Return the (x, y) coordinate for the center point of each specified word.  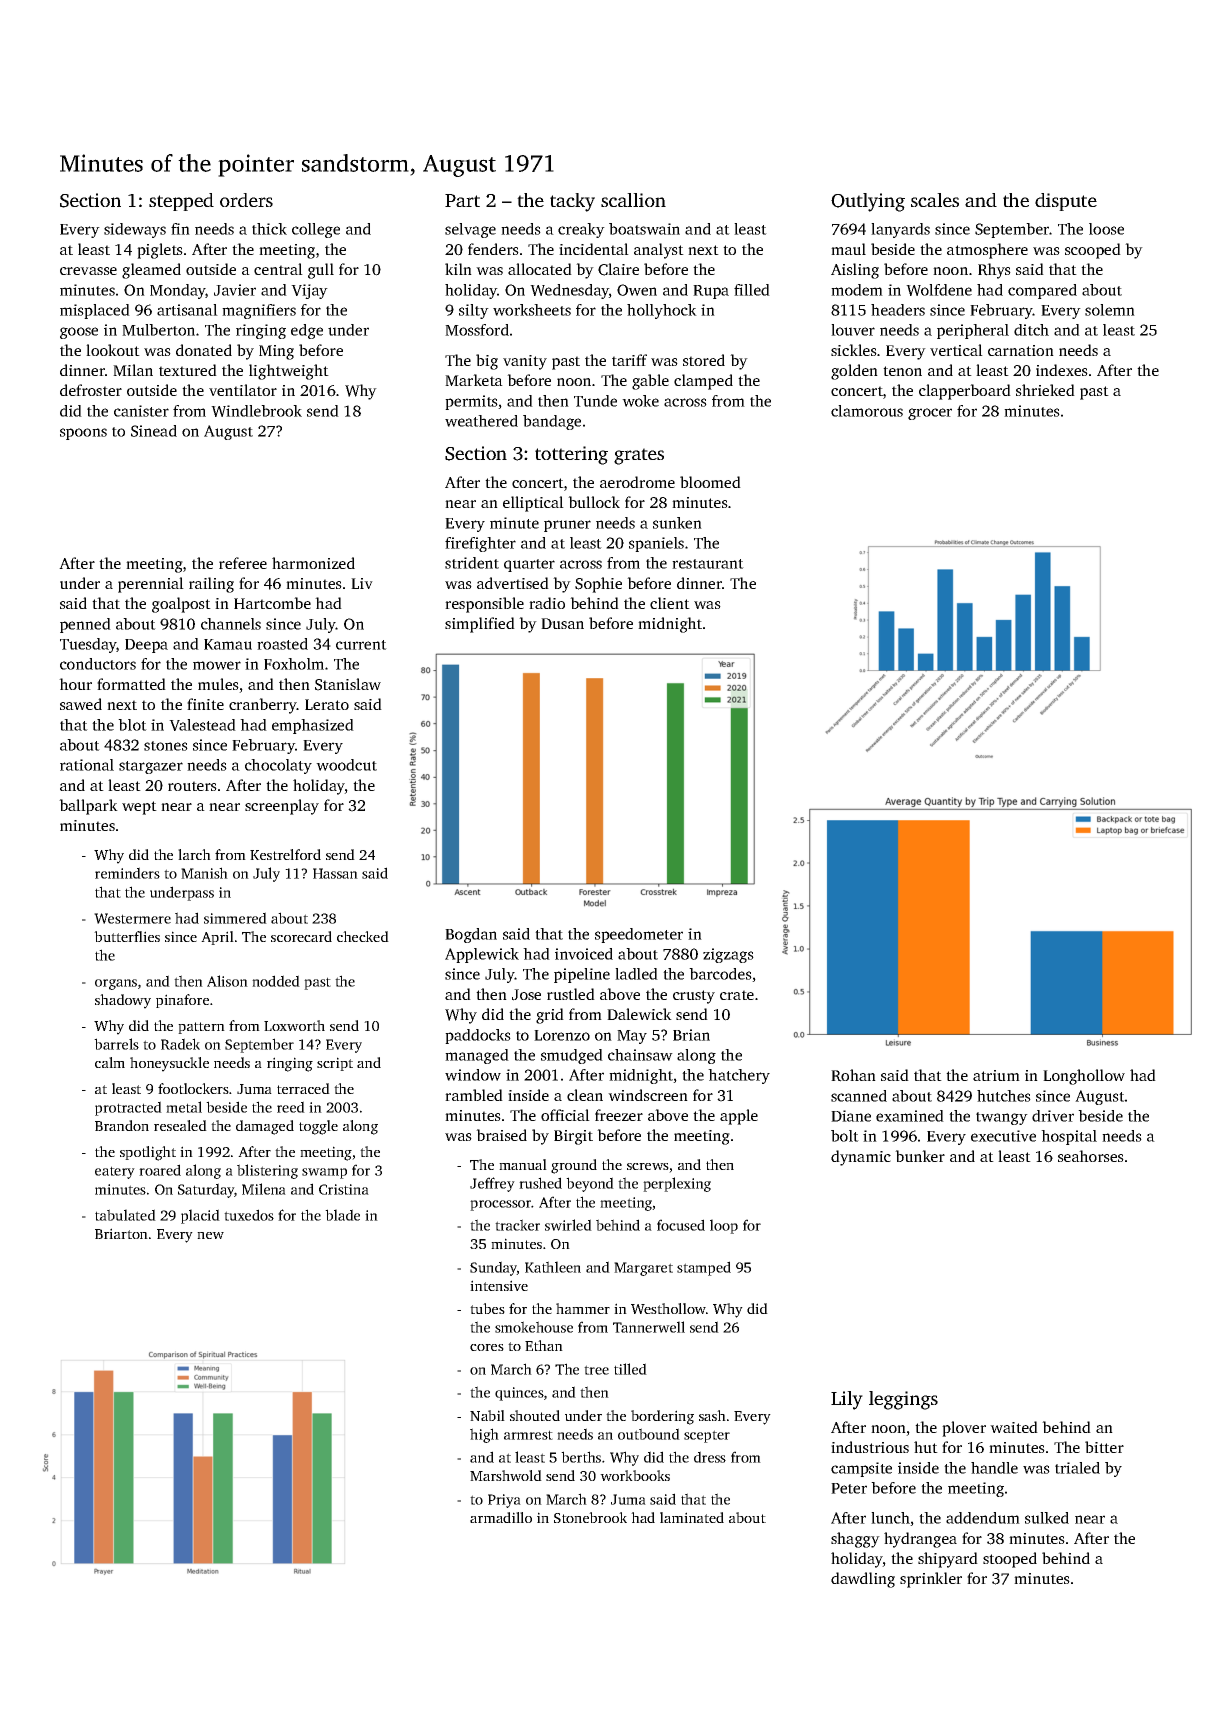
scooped (1093, 251)
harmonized (313, 563)
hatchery (739, 1076)
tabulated (125, 1215)
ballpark (88, 807)
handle (994, 1468)
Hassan (335, 873)
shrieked (1045, 390)
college (316, 230)
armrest (528, 1435)
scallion (633, 200)
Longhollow (1084, 1077)
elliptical (533, 504)
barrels (116, 1044)
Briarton (121, 1233)
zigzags (728, 955)
